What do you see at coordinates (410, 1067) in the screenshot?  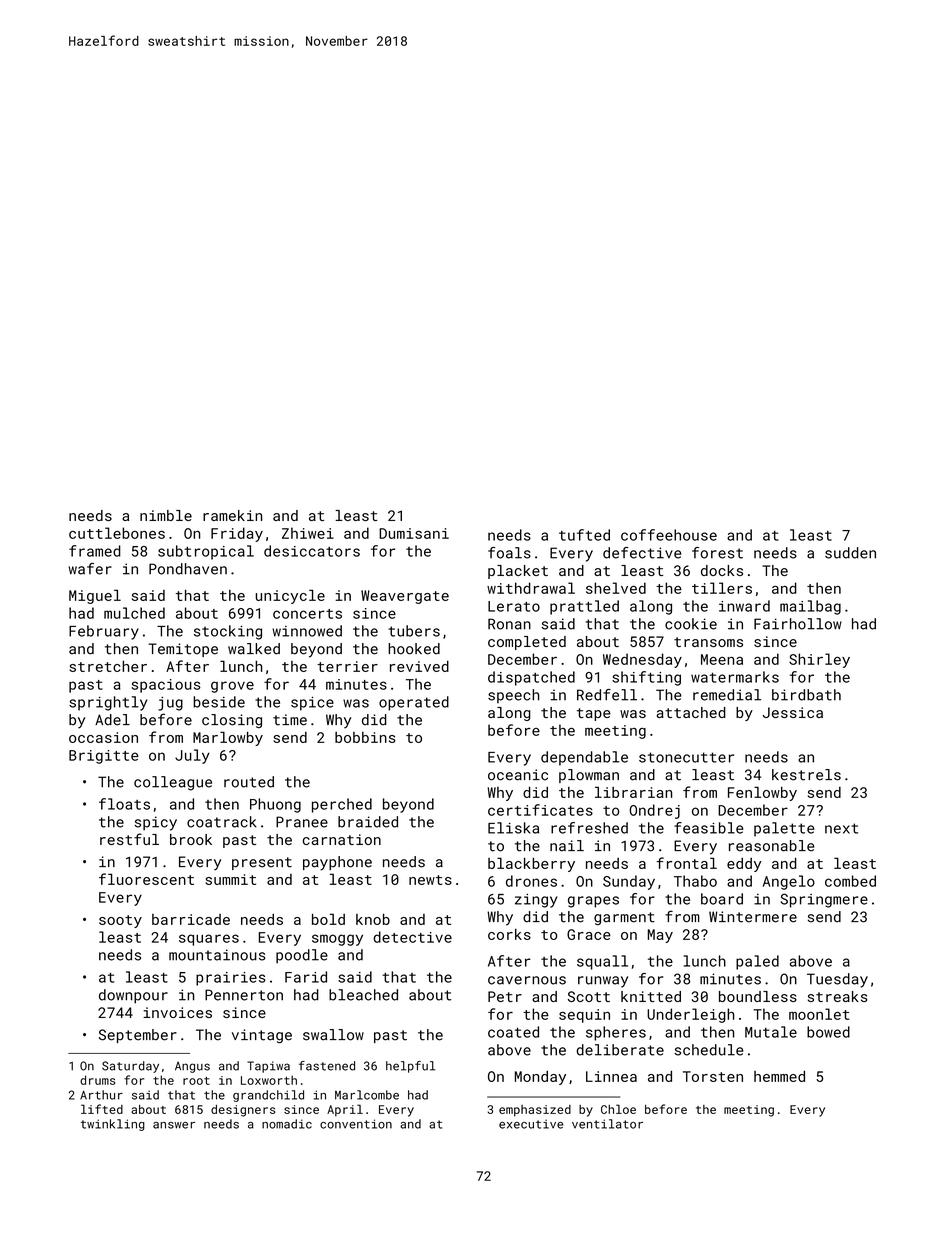 I see `helpful` at bounding box center [410, 1067].
